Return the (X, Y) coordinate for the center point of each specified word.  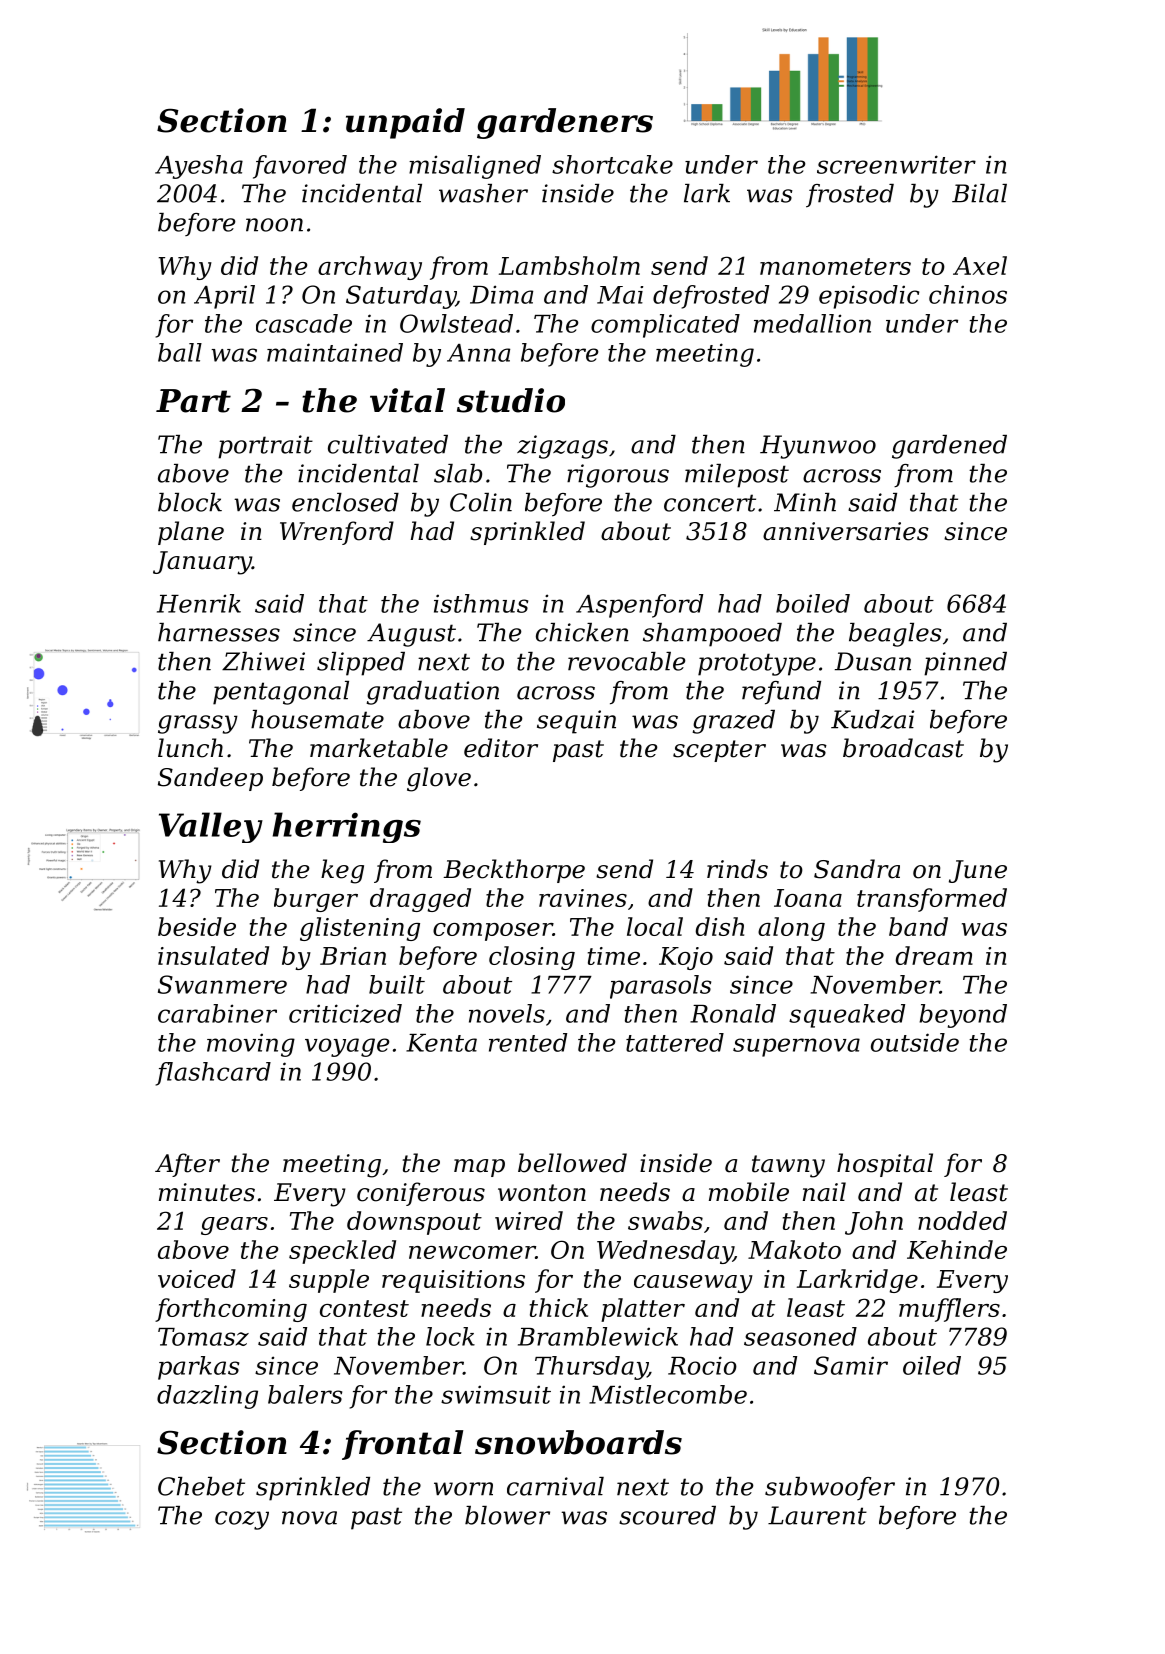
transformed (932, 900)
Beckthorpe (514, 871)
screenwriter (896, 164)
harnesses (219, 632)
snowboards (578, 1442)
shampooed (712, 635)
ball (180, 352)
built (397, 984)
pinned (965, 664)
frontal (402, 1445)
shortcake (612, 164)
